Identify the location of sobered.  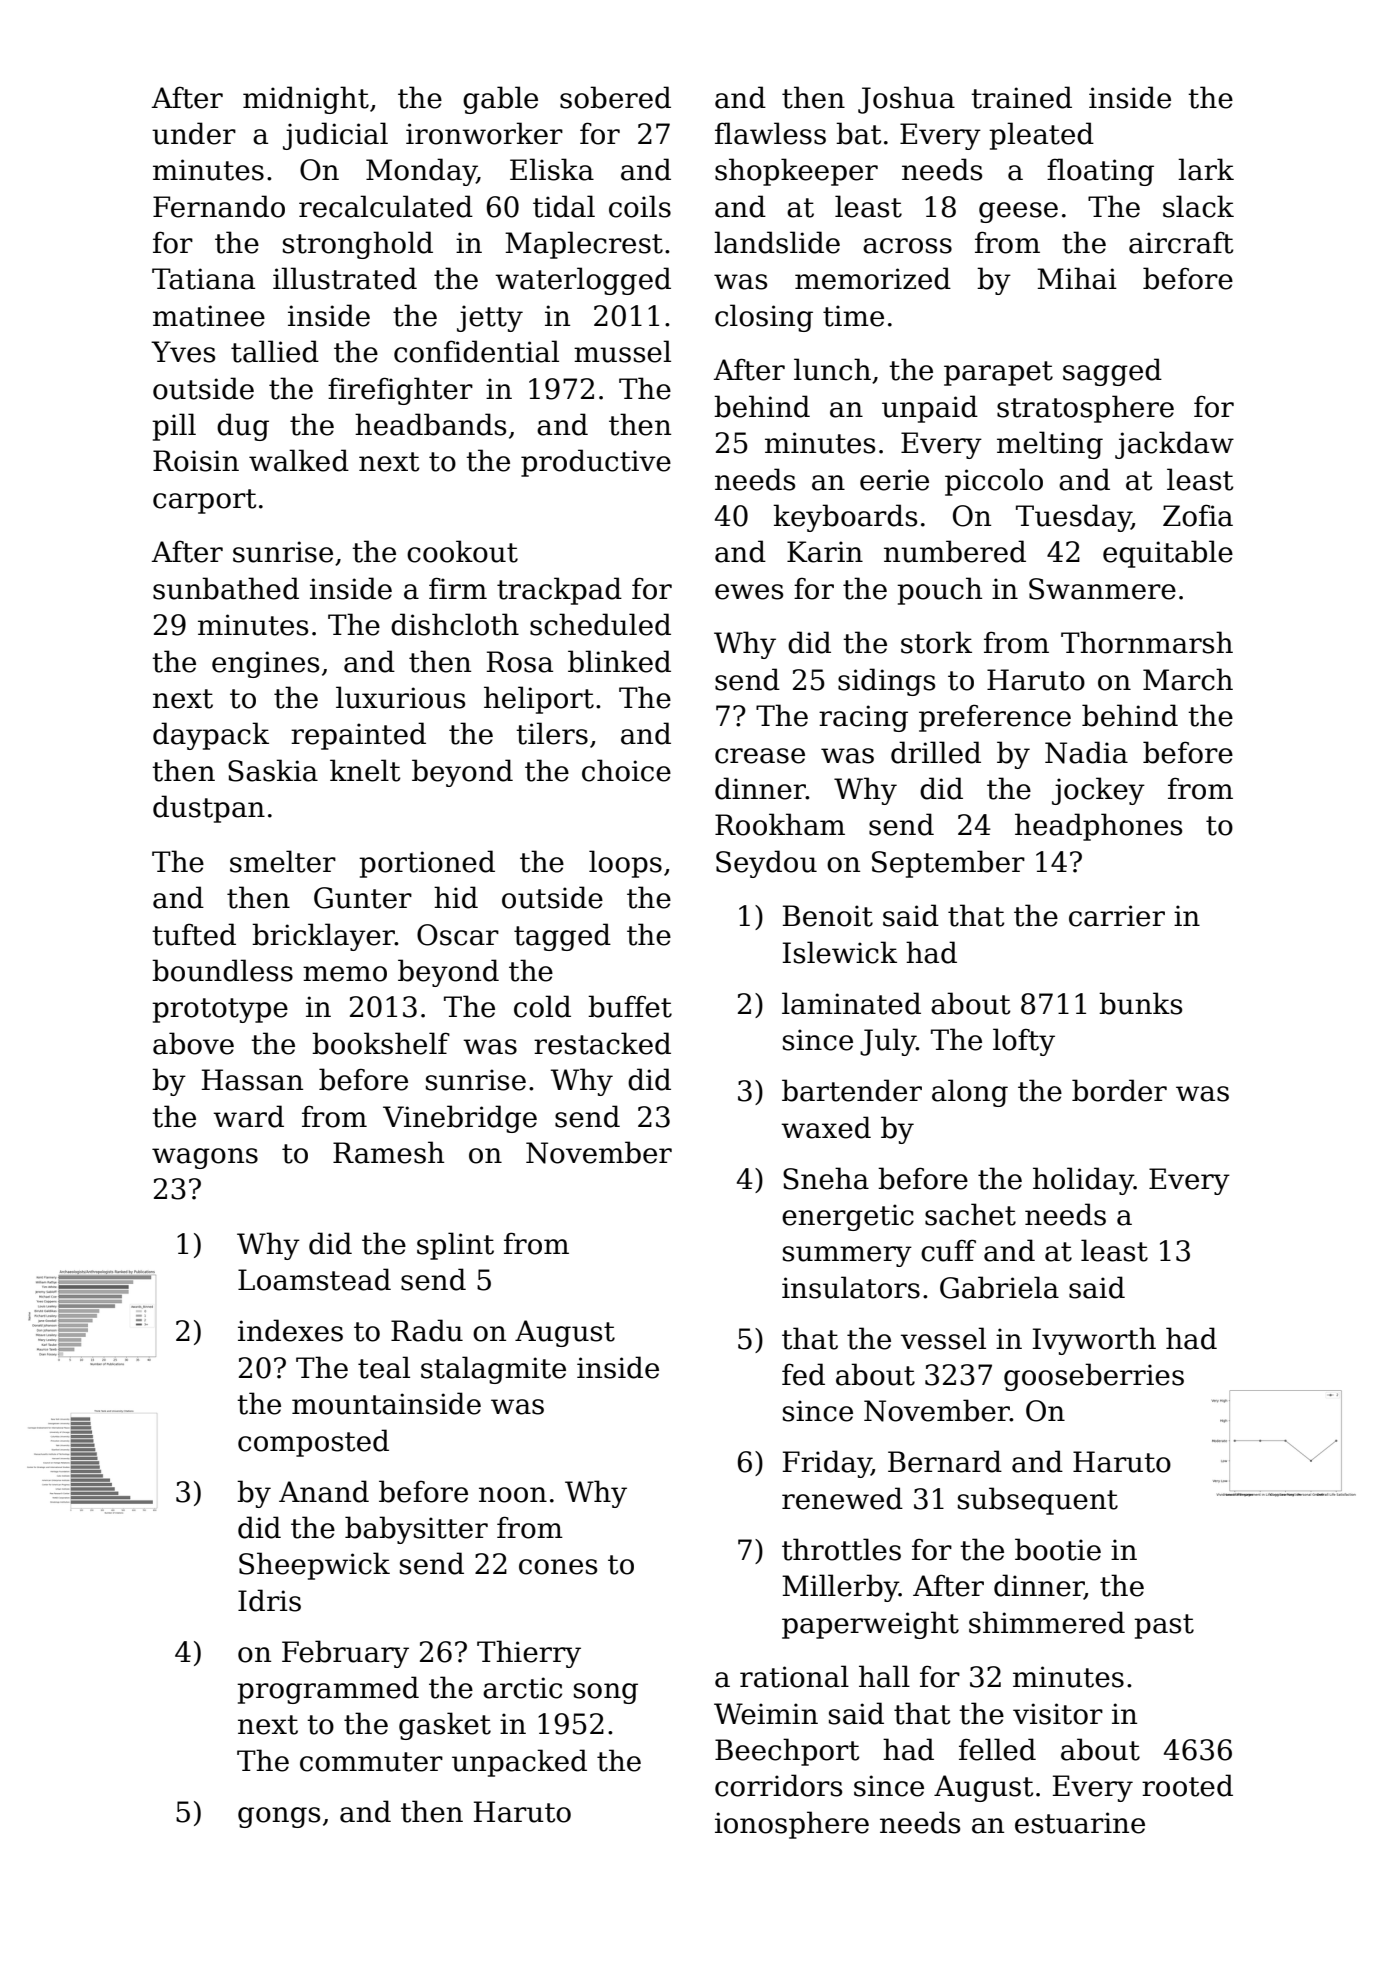
(615, 97).
